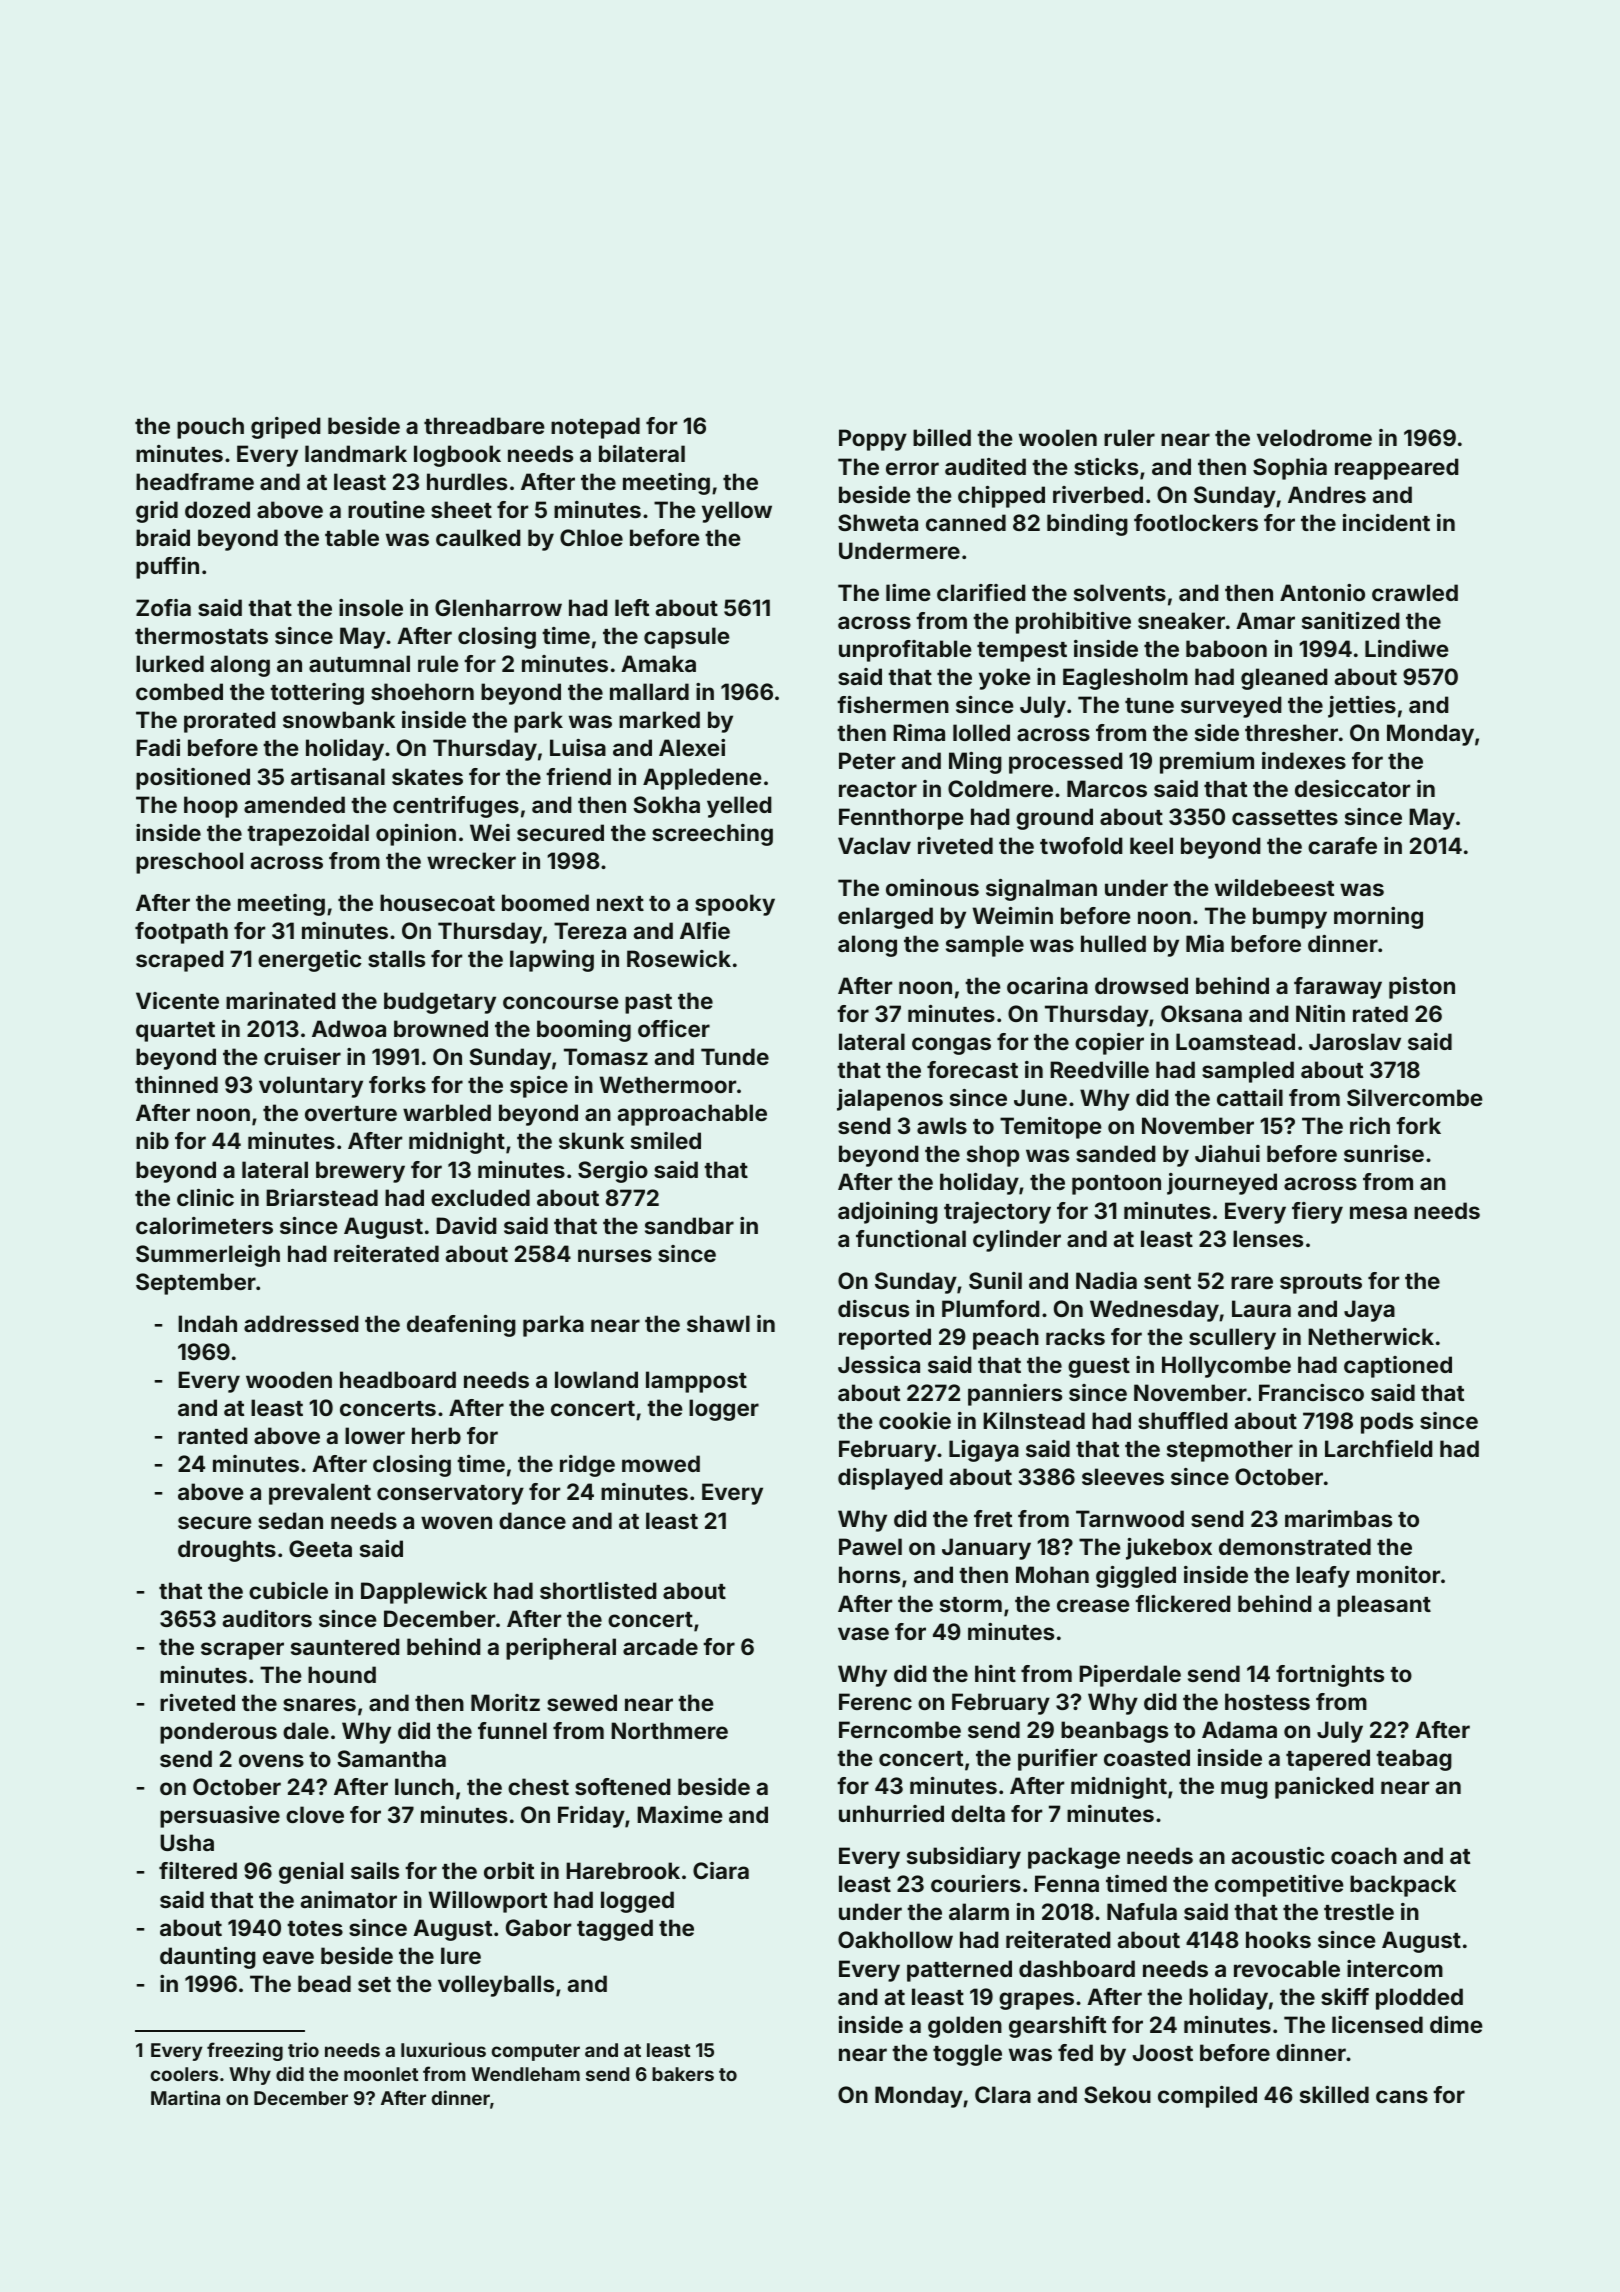 This screenshot has width=1620, height=2292. I want to click on shoehorn, so click(422, 691).
